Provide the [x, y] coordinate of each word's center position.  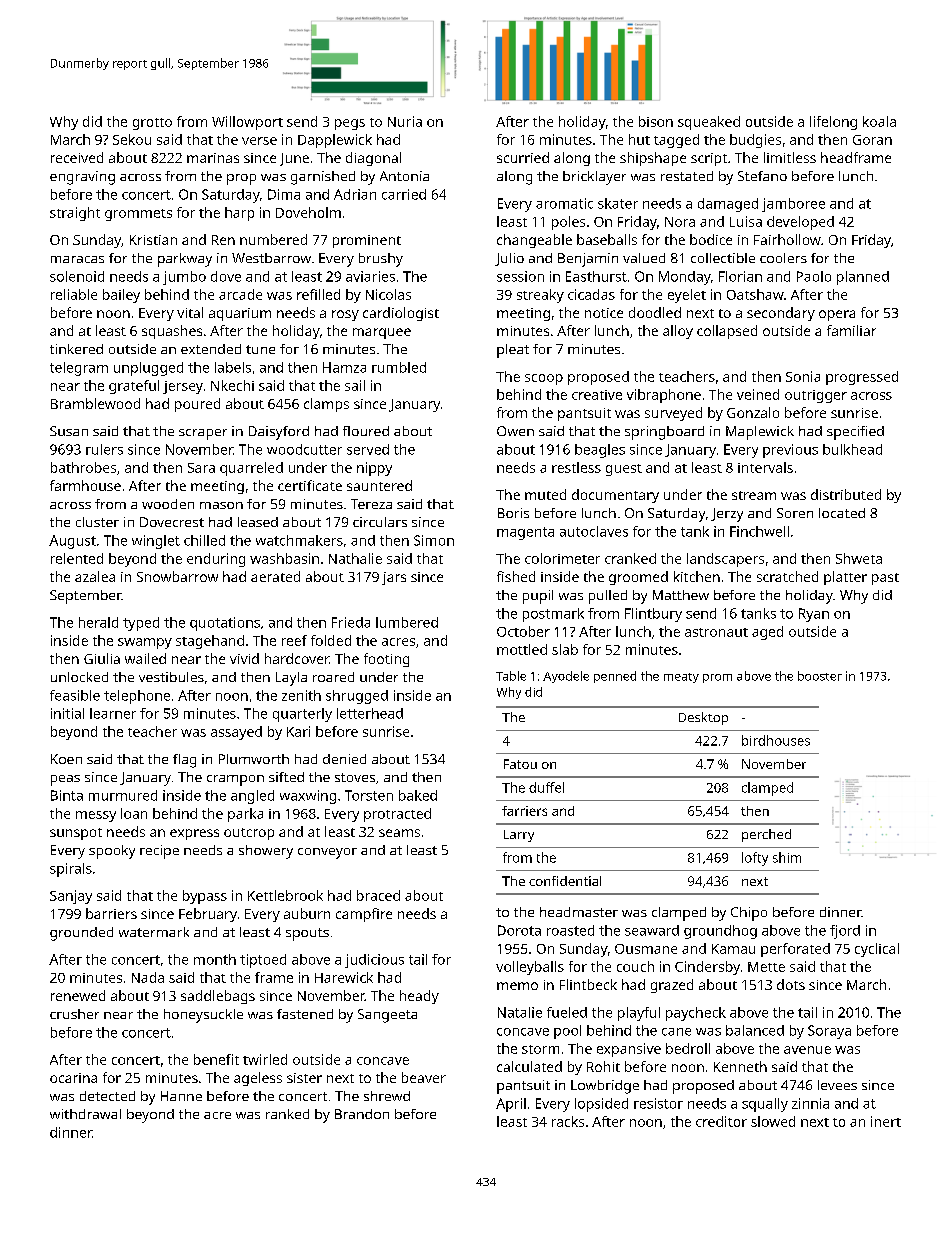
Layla [291, 679]
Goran [872, 140]
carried [404, 194]
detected [107, 1096]
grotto [152, 124]
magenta [525, 533]
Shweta [859, 558]
